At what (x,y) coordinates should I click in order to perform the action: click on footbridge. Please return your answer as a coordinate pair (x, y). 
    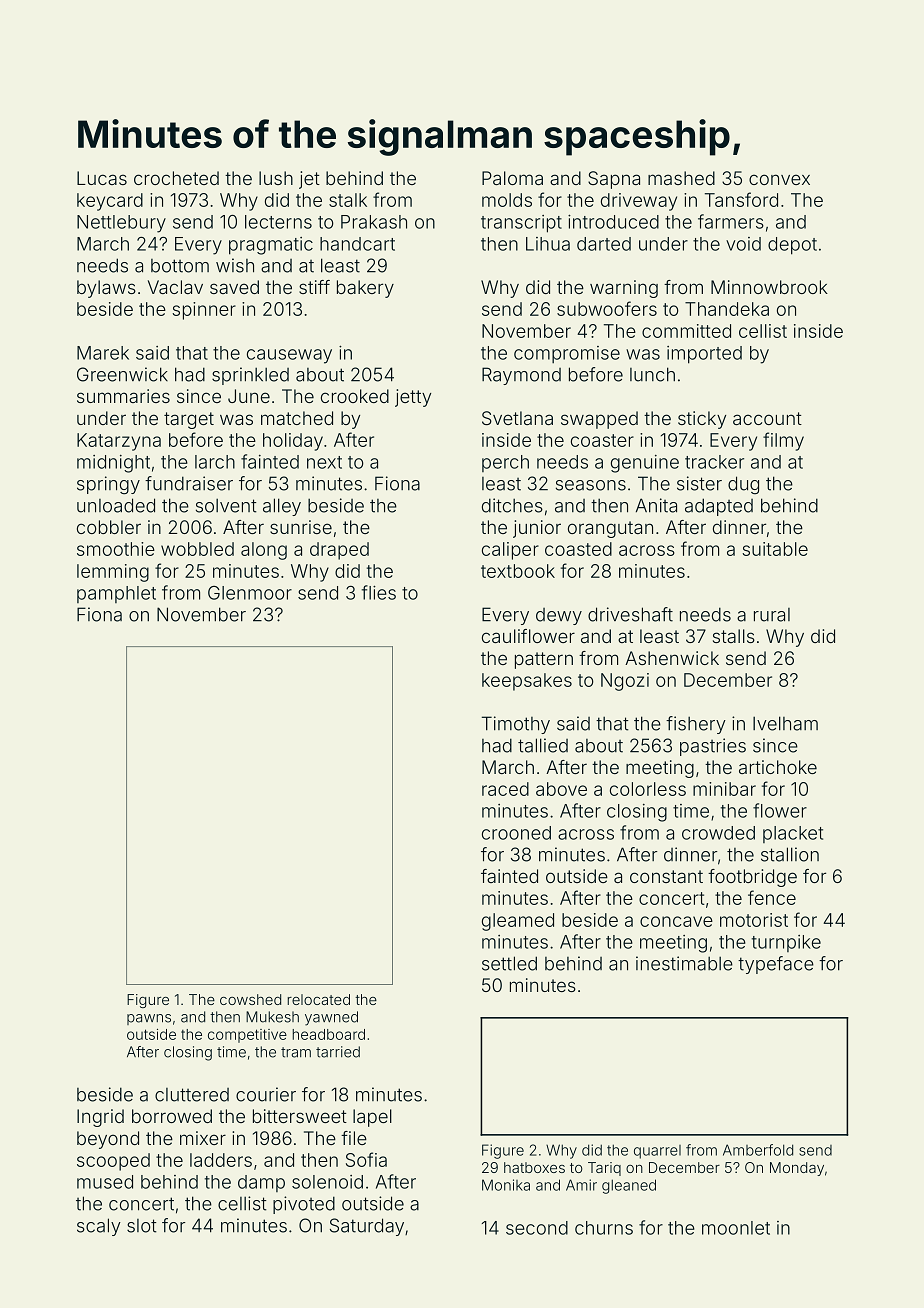
    Looking at the image, I should click on (752, 878).
